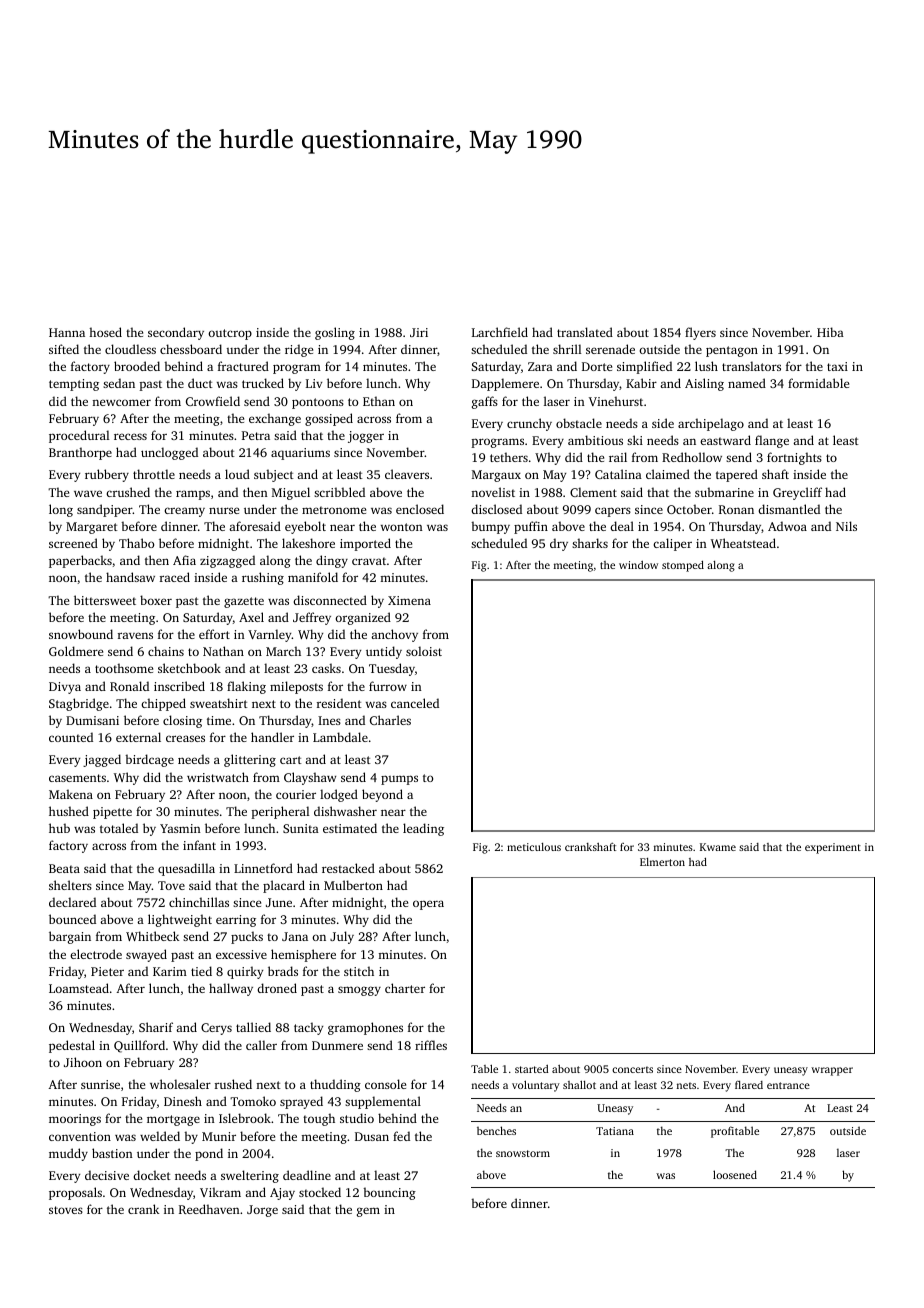  Describe the element at coordinates (718, 847) in the screenshot. I see `Kwame` at that location.
